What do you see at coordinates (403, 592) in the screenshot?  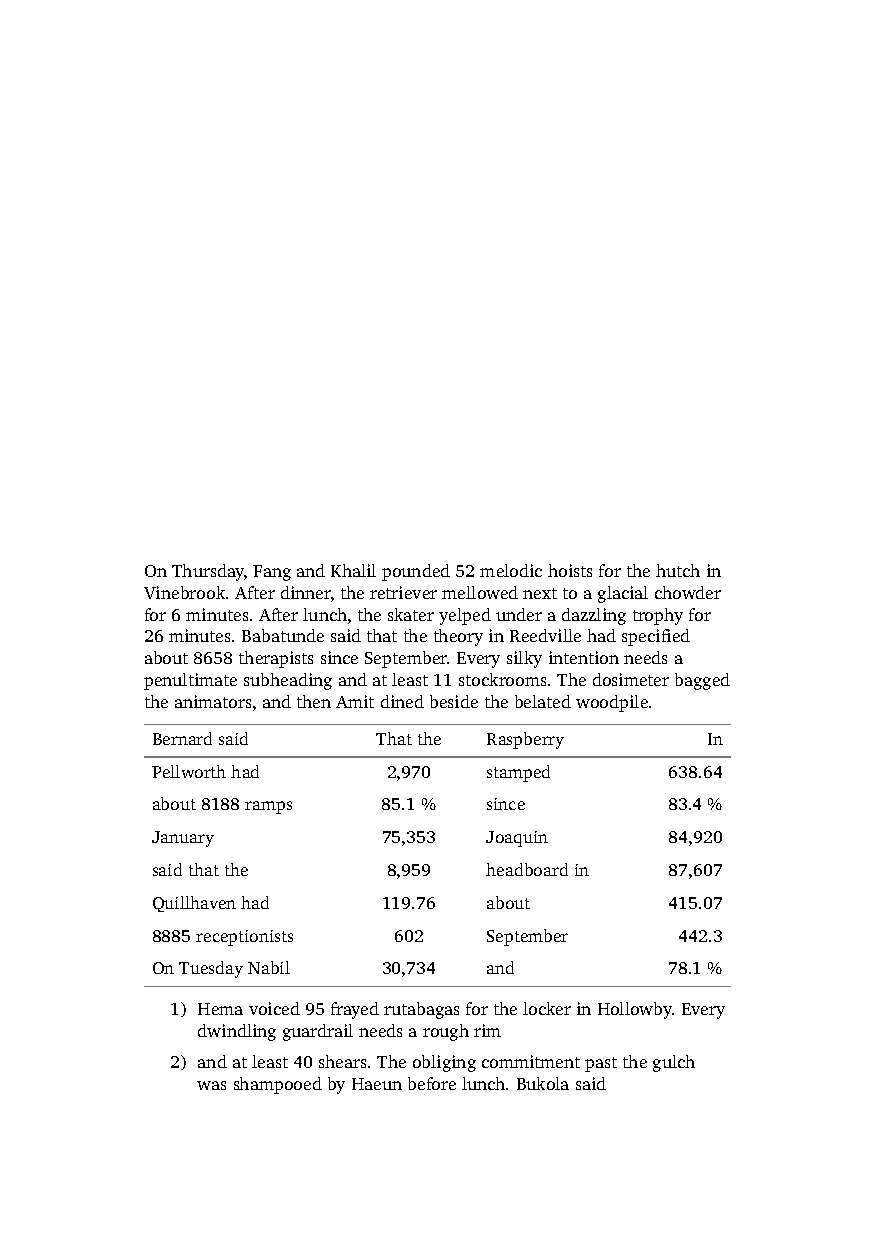 I see `retriever` at bounding box center [403, 592].
